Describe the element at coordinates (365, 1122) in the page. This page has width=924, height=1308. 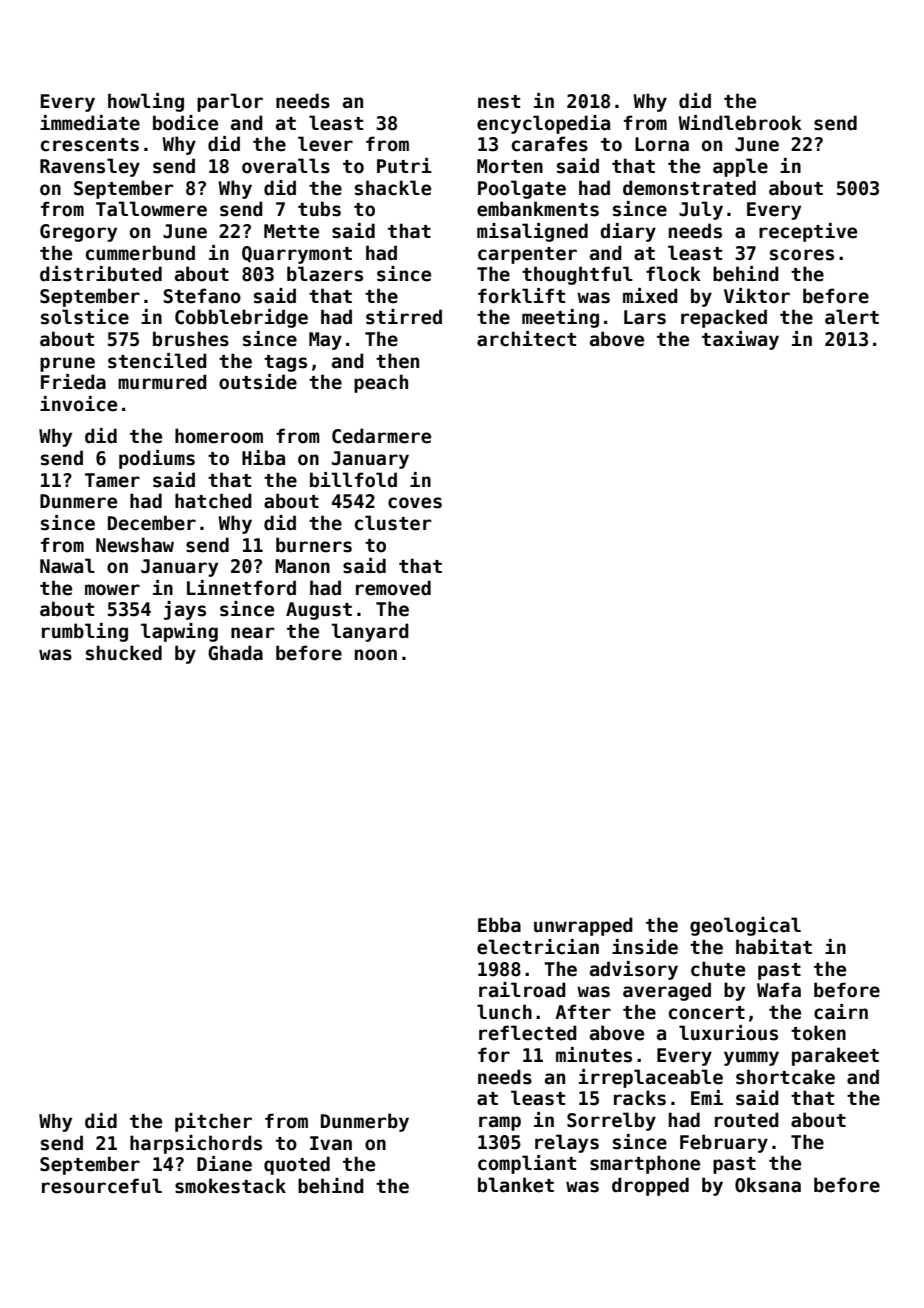
I see `Dunmerby` at that location.
